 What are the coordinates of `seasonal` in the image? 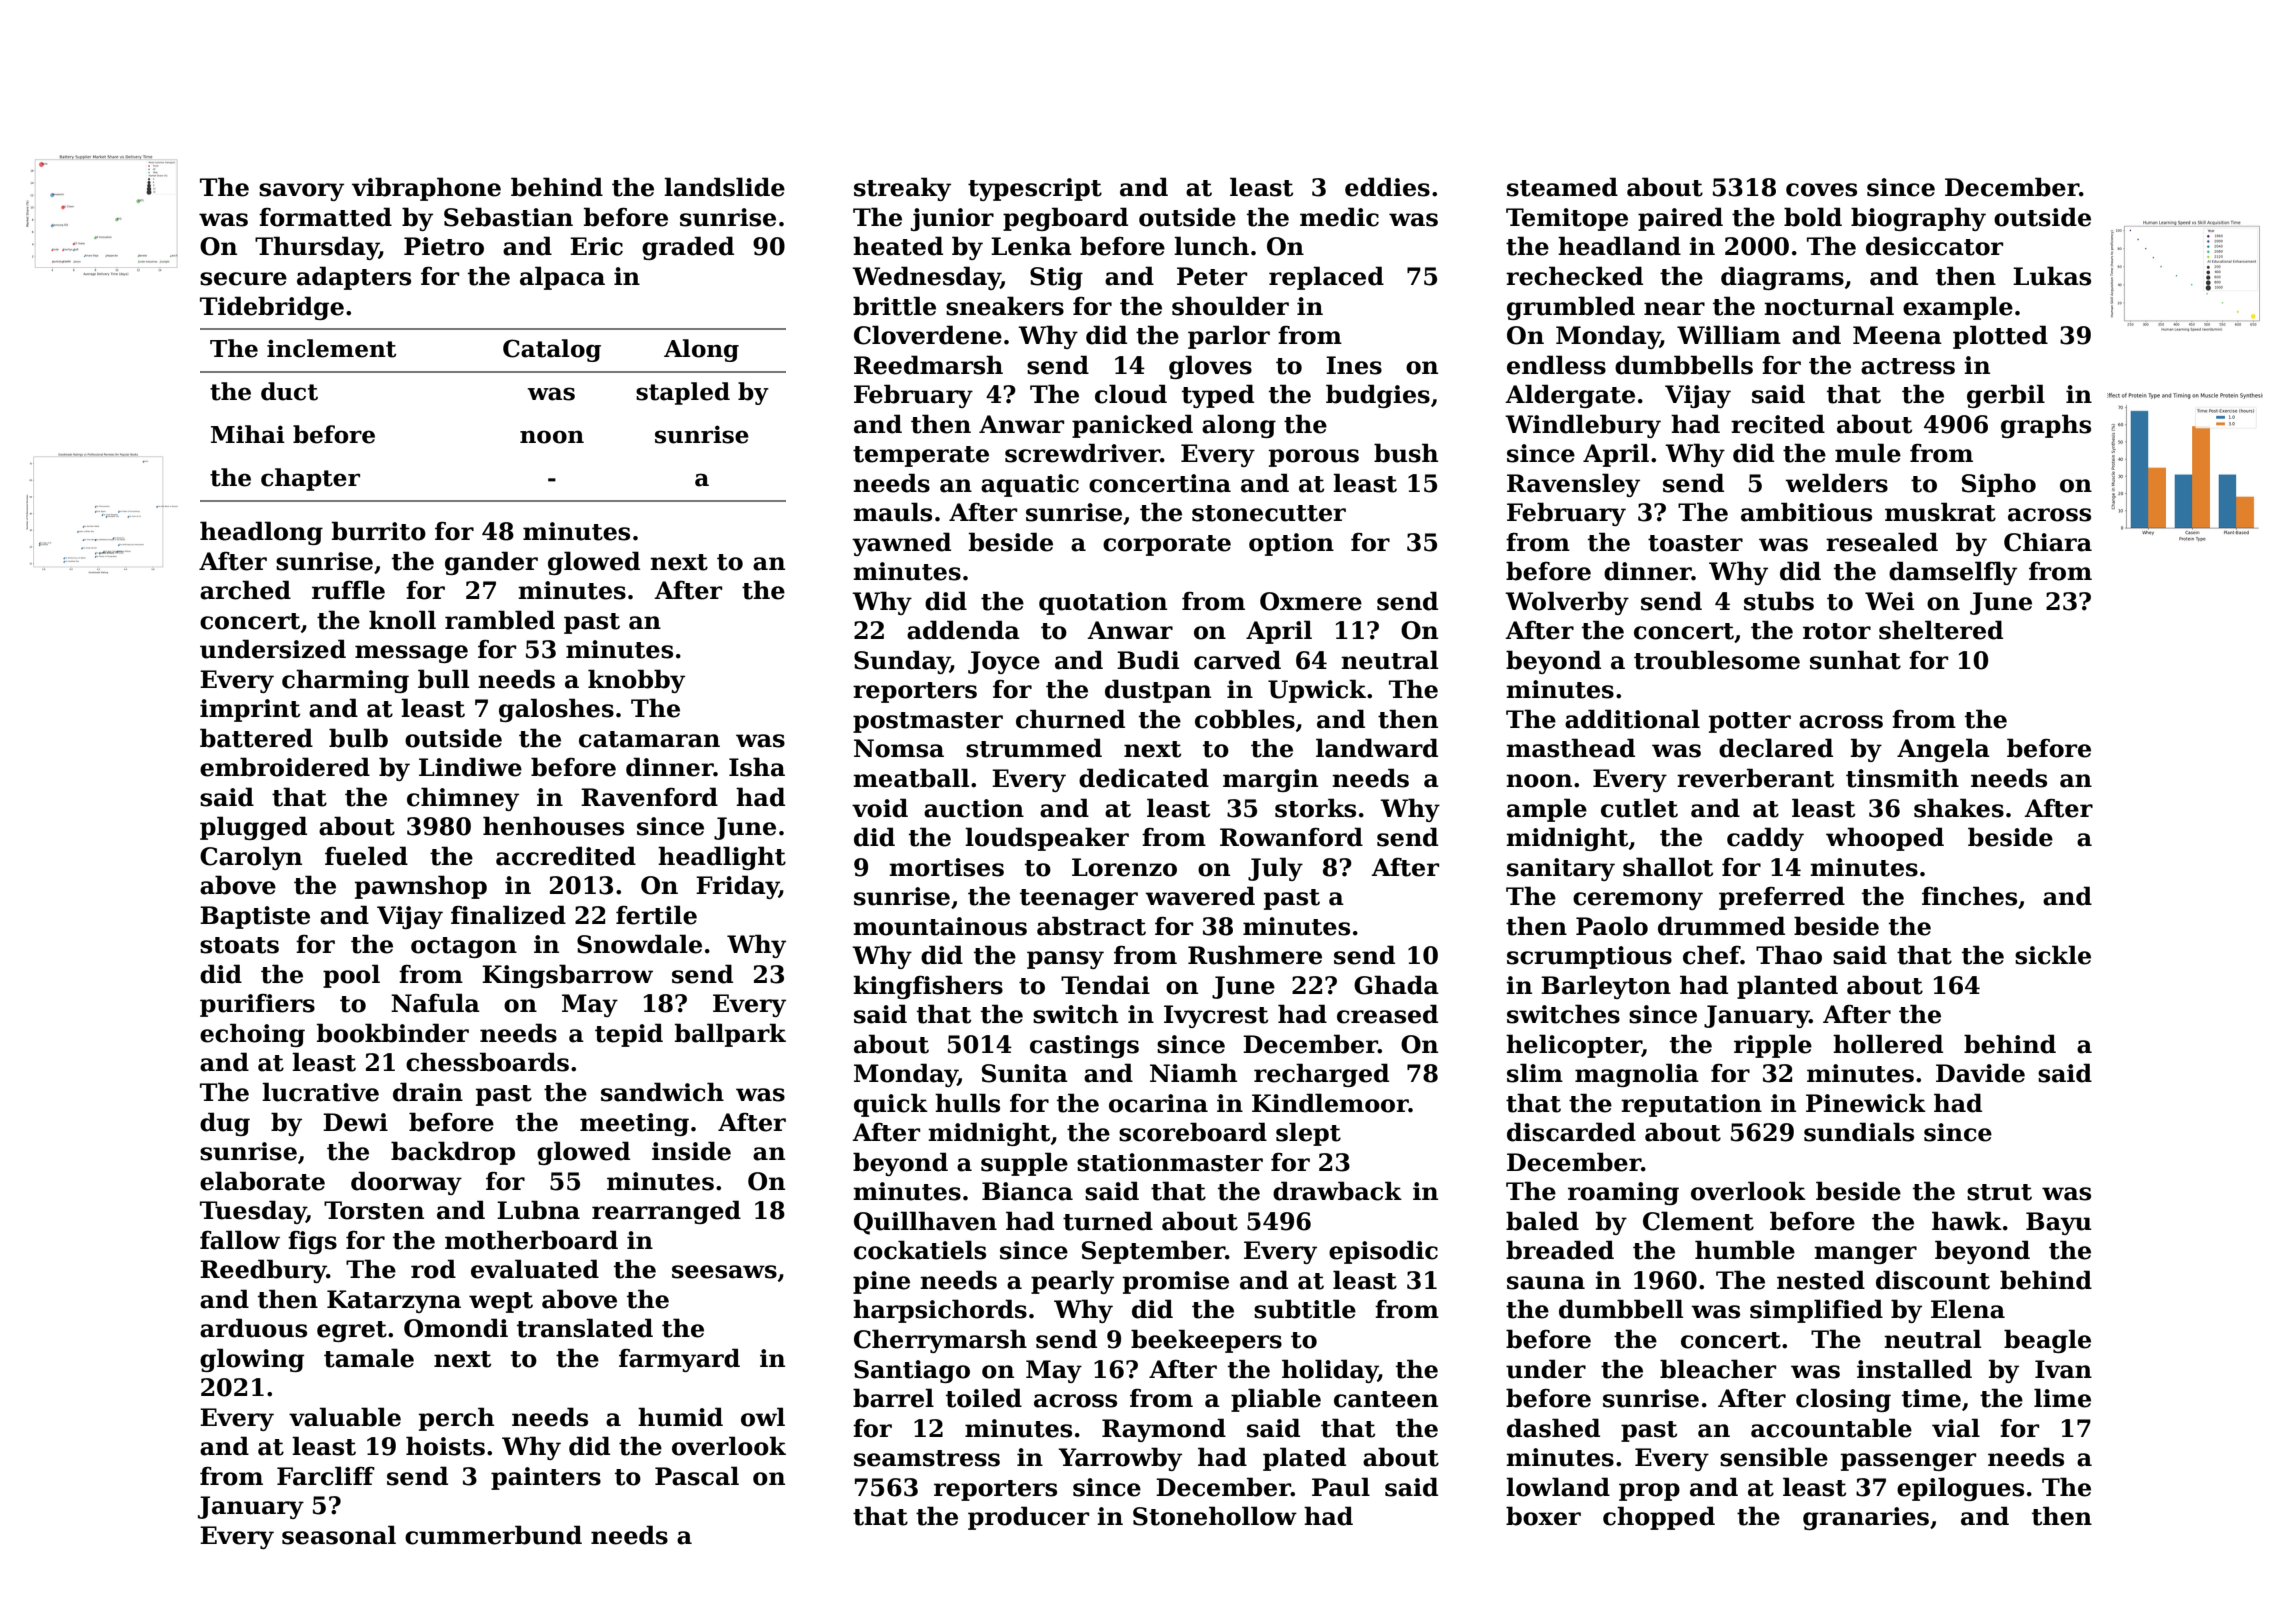 It's located at (339, 1535).
